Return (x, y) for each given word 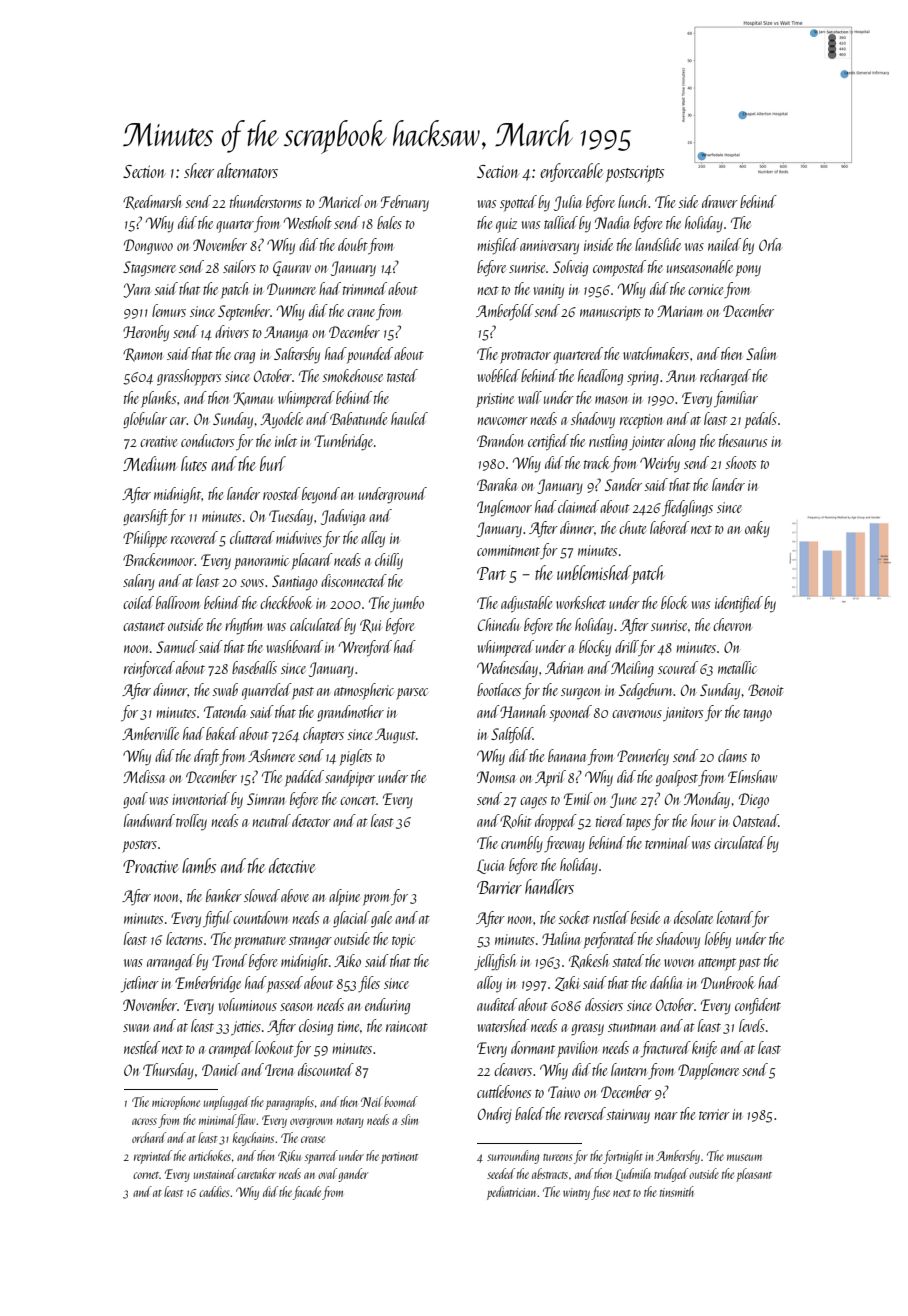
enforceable (571, 172)
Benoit (766, 690)
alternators (247, 170)
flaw (246, 1121)
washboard (294, 646)
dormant (533, 1047)
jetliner (140, 984)
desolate (693, 917)
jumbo (407, 604)
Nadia (612, 222)
